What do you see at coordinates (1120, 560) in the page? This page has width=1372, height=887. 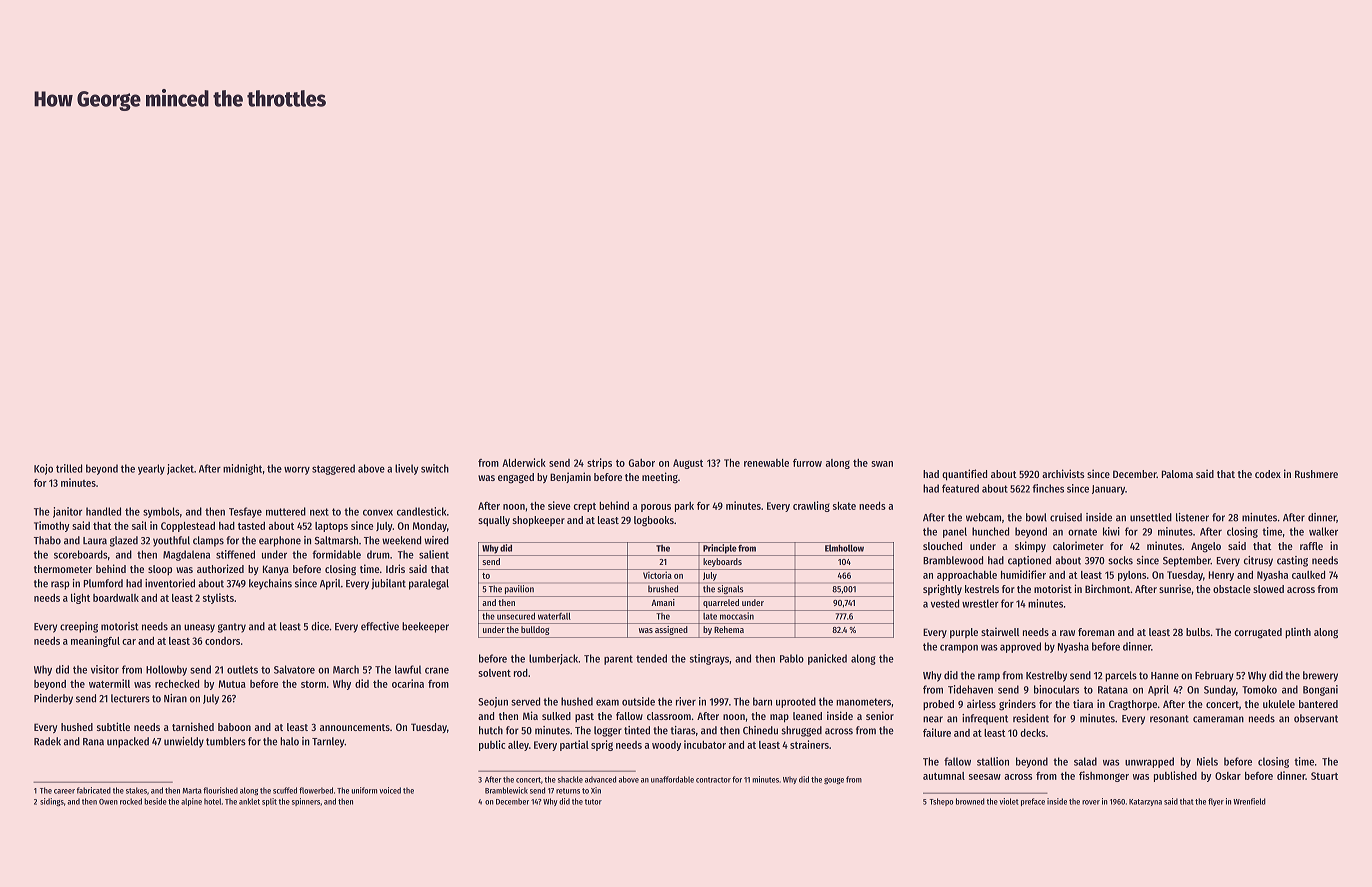 I see `socks` at bounding box center [1120, 560].
